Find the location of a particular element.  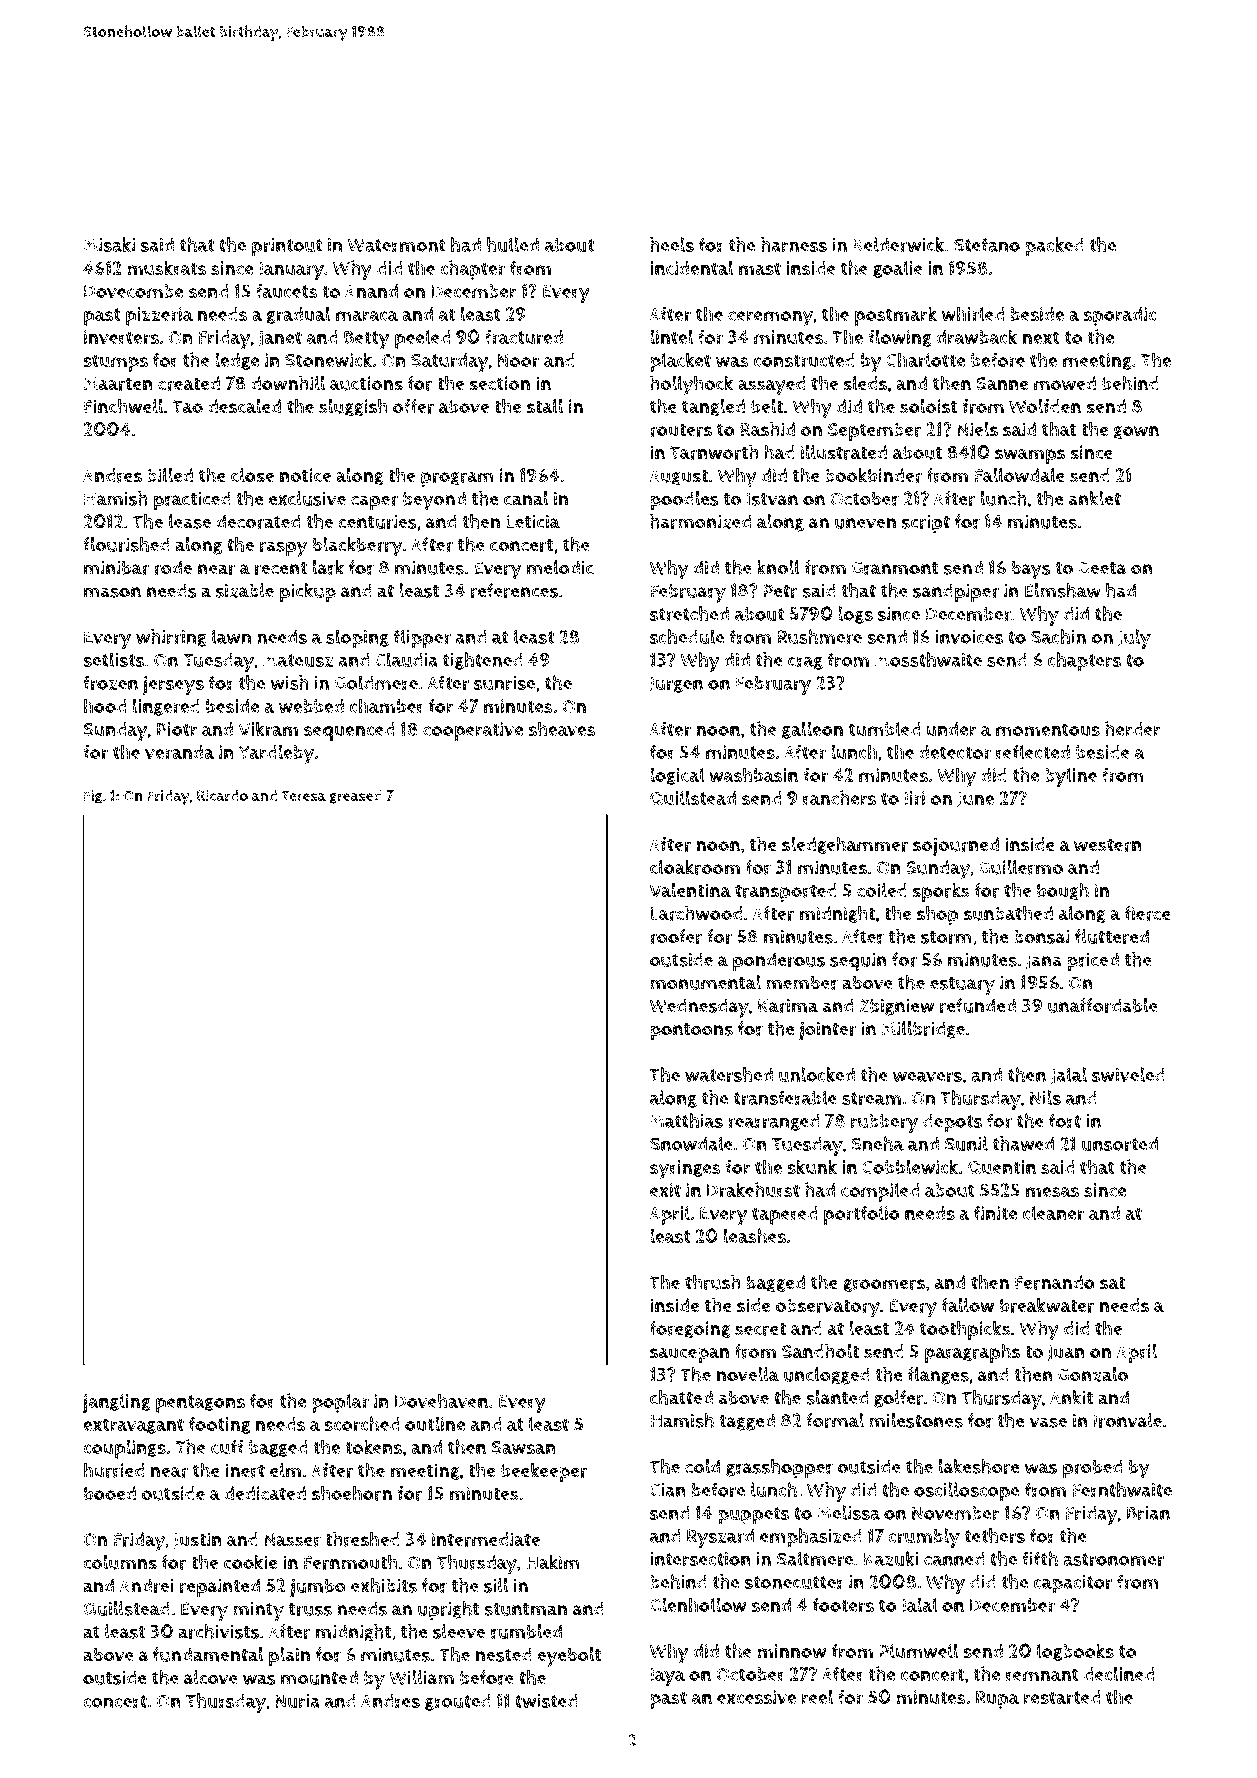

Nuria is located at coordinates (298, 1701).
